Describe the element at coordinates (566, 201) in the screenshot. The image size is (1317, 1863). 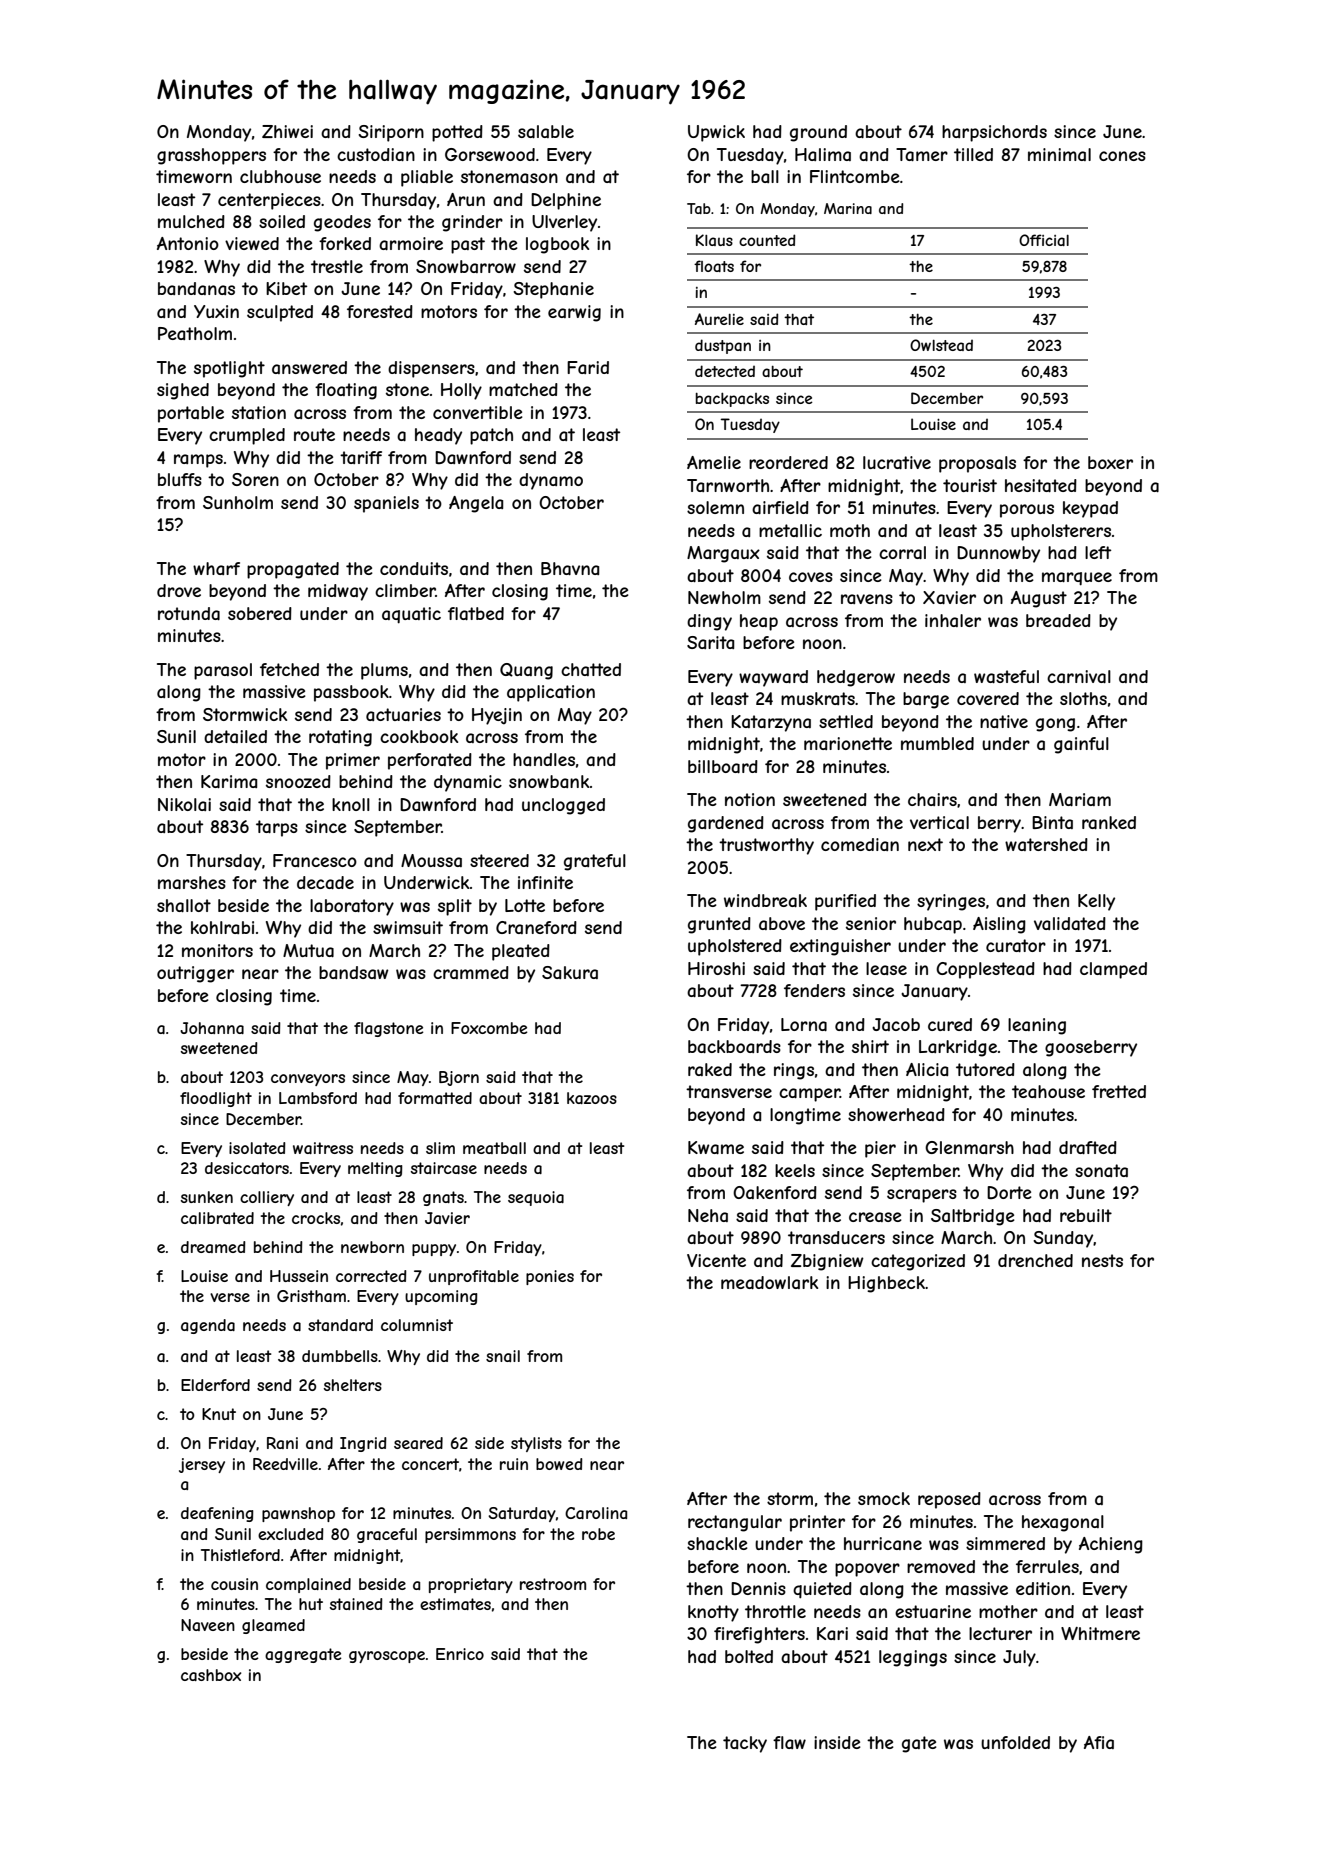
I see `Delphine` at that location.
